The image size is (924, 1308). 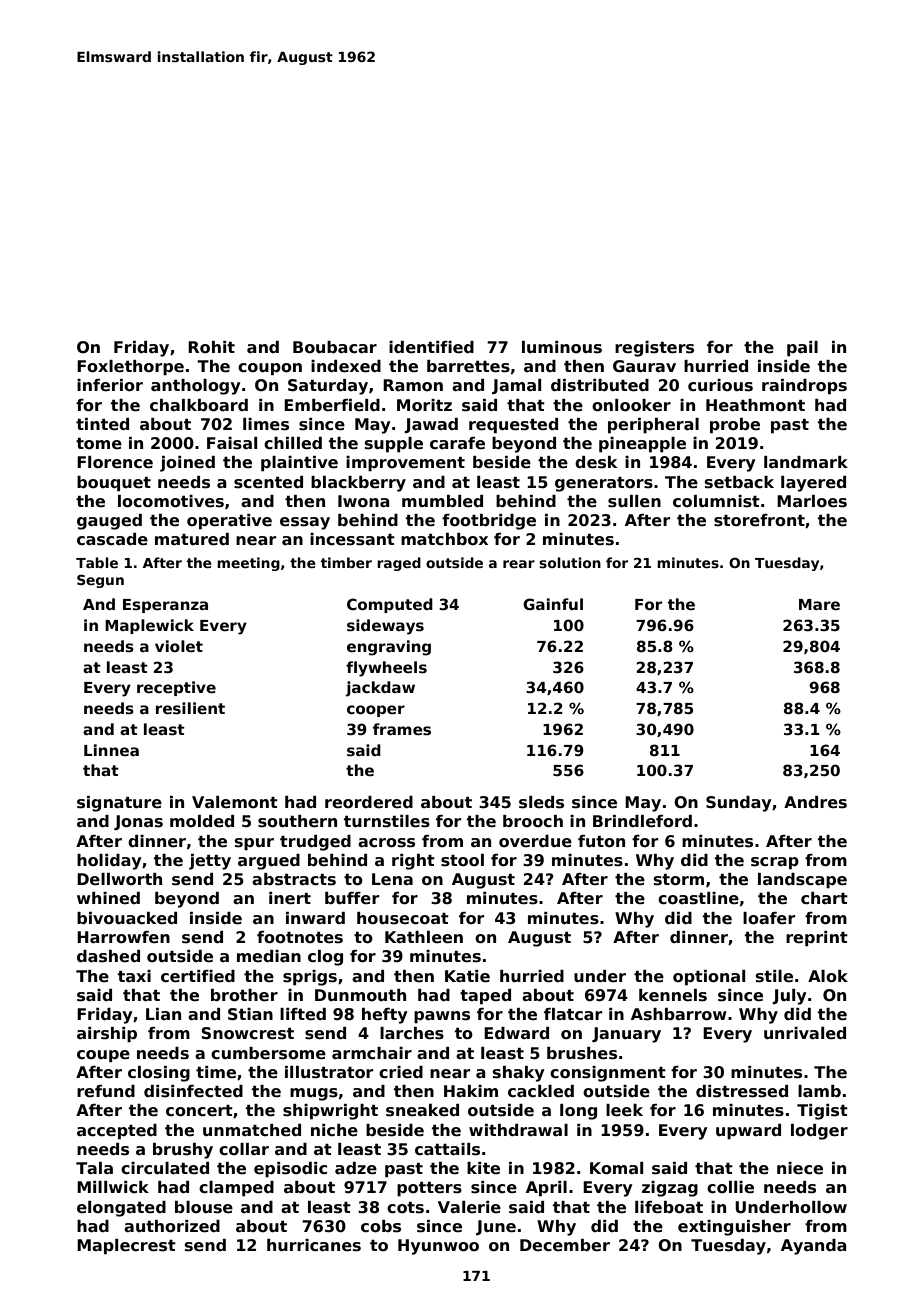 What do you see at coordinates (346, 366) in the page?
I see `indexed` at bounding box center [346, 366].
